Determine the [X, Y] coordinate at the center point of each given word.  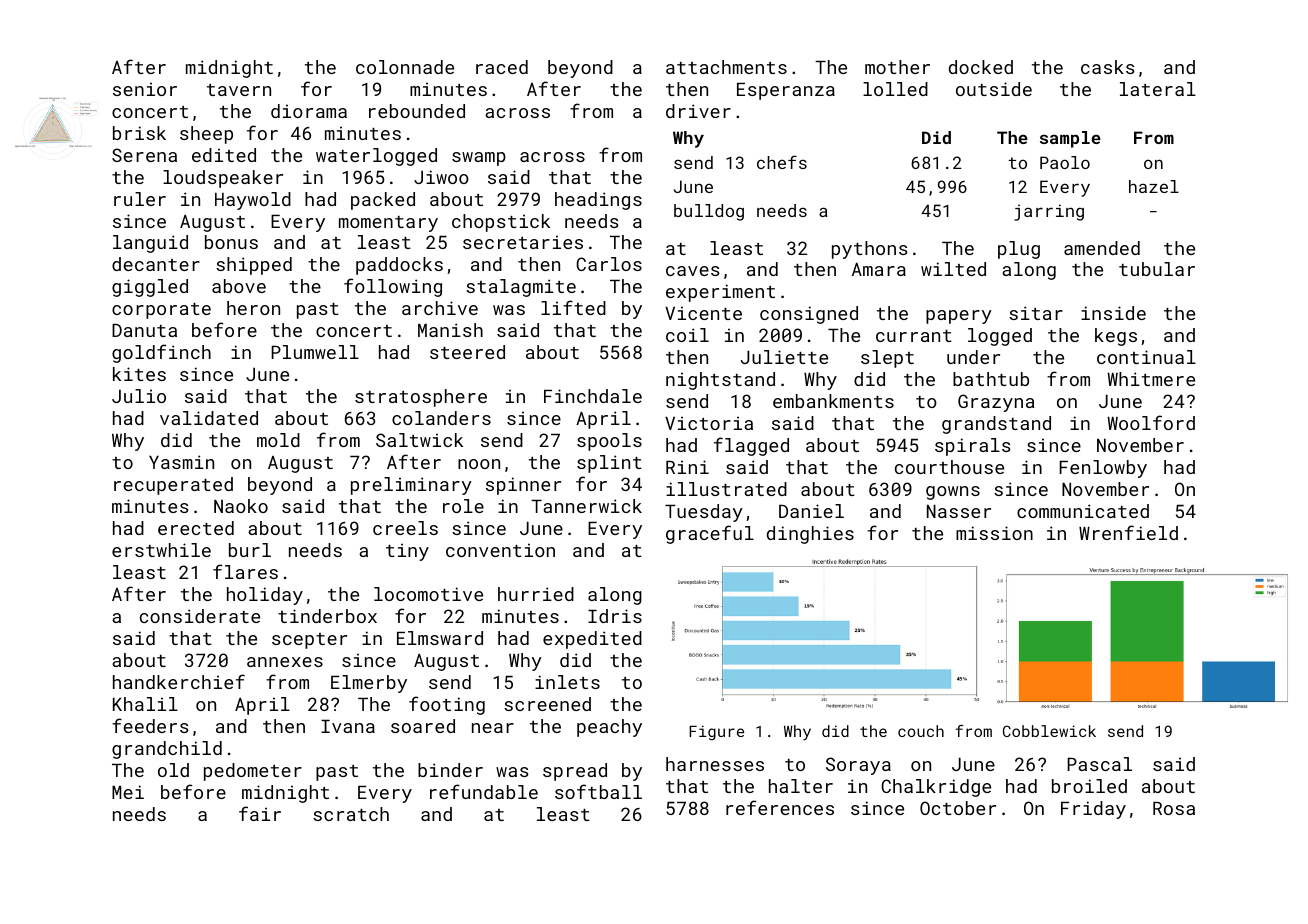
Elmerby [369, 684]
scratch [351, 814]
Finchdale [593, 396]
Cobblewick [1049, 731]
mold [278, 440]
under [973, 357]
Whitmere [1151, 379]
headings [598, 201]
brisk [139, 133]
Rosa [1174, 808]
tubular [1157, 269]
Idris [615, 616]
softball [598, 791]
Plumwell [315, 352]
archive [440, 308]
